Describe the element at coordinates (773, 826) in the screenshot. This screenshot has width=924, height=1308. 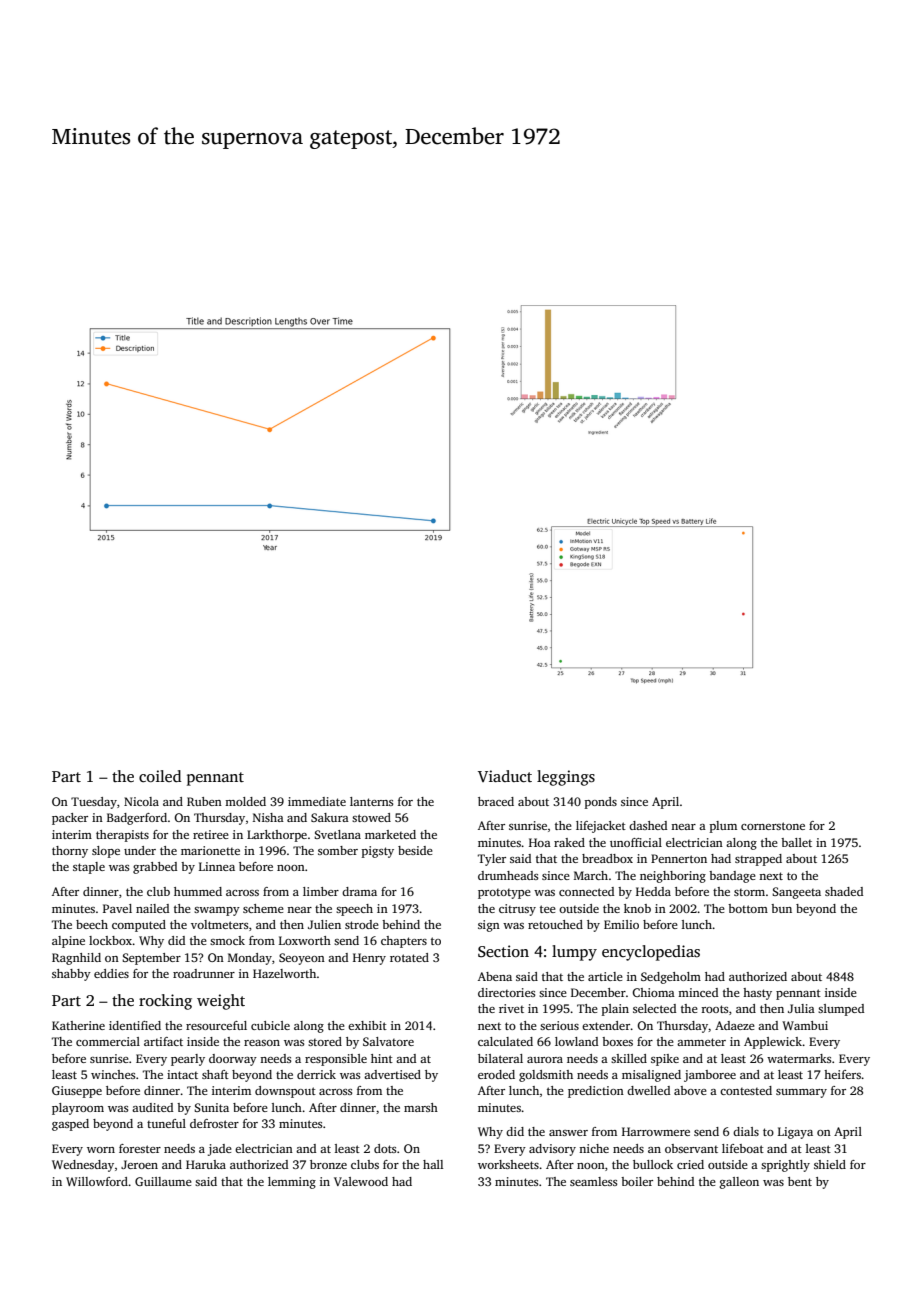
I see `cornerstone` at that location.
